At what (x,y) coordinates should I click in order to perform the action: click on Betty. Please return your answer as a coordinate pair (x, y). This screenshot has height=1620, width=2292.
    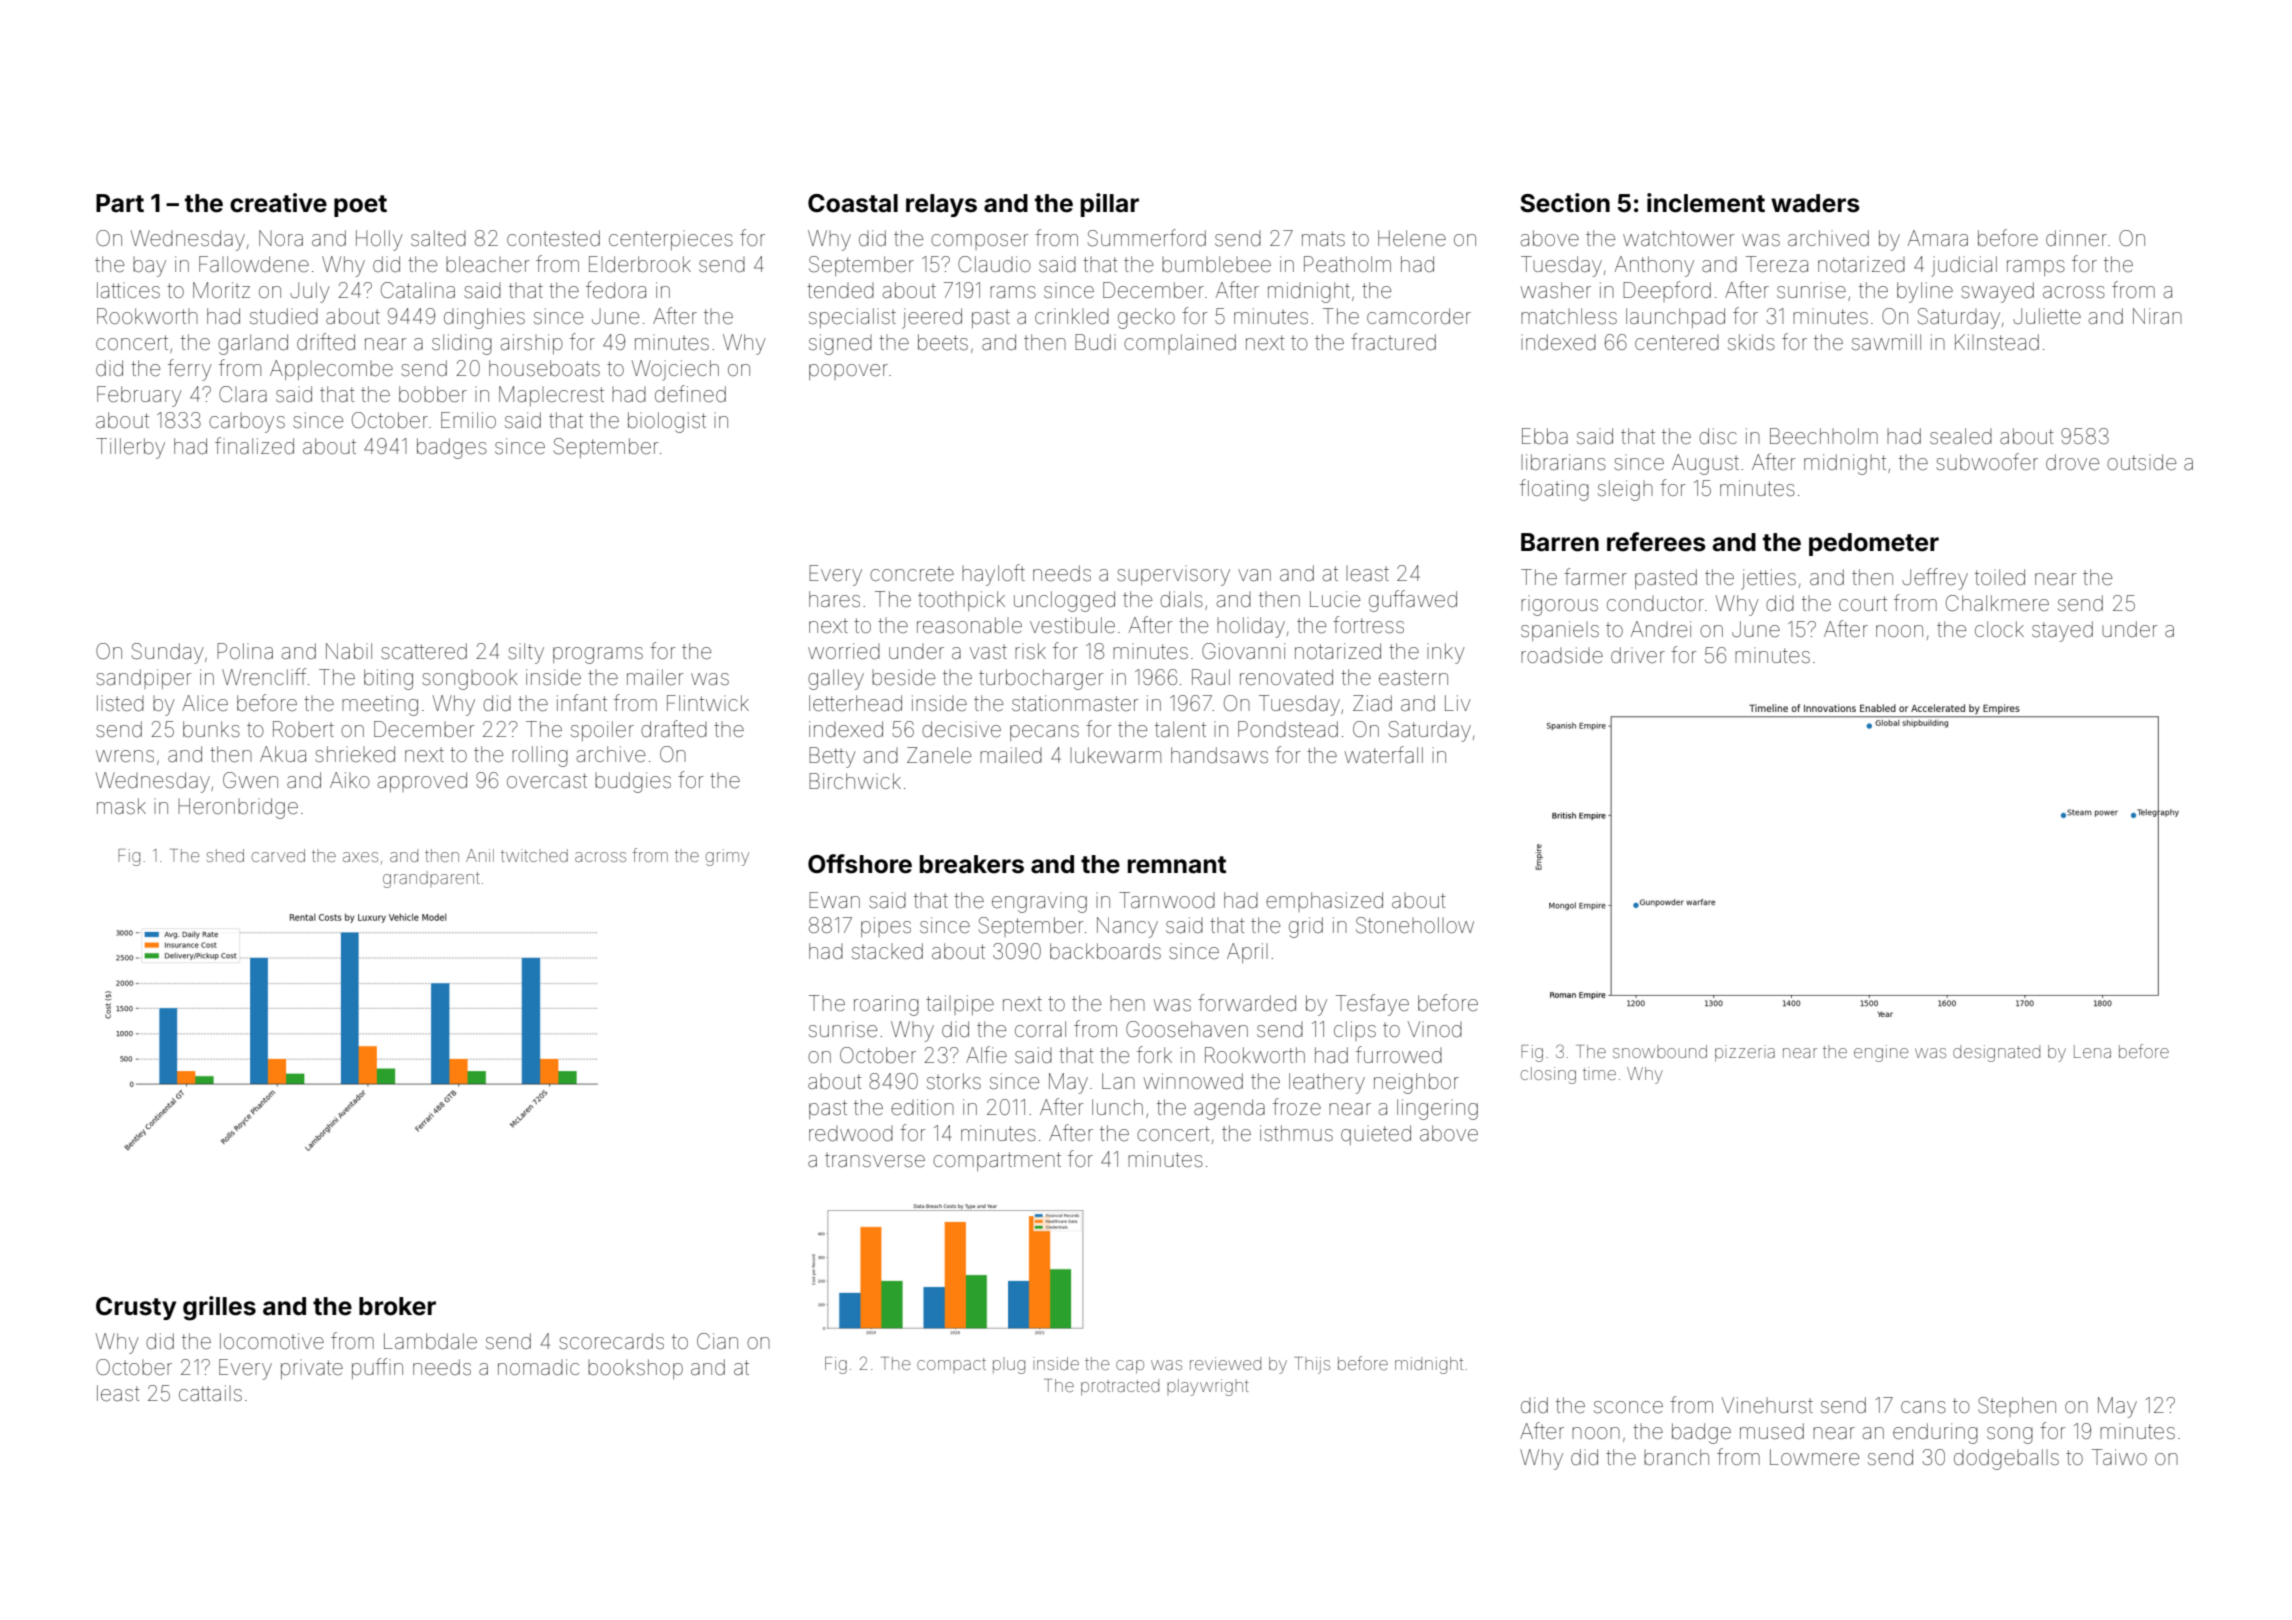
    Looking at the image, I should click on (832, 757).
